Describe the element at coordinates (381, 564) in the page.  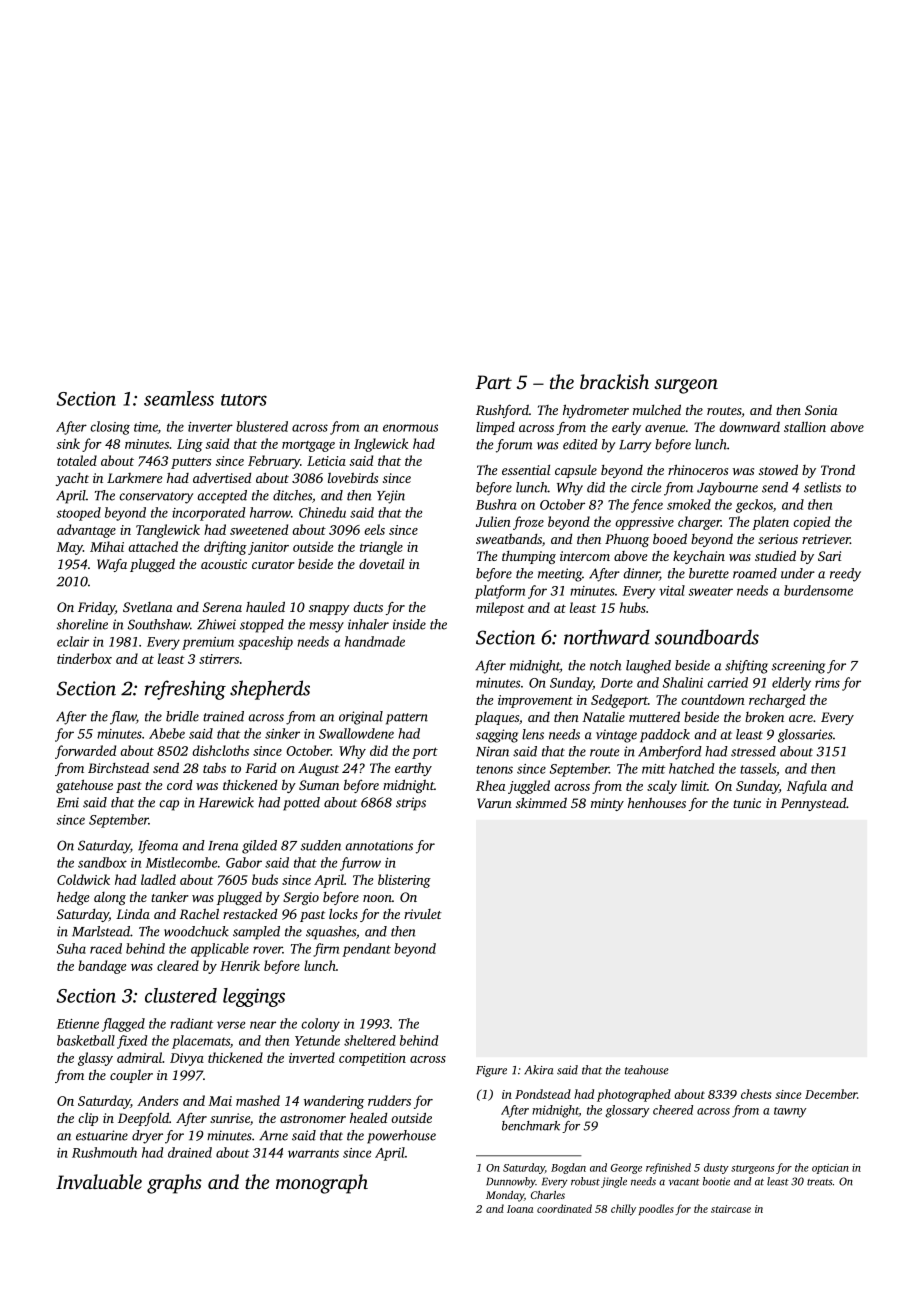
I see `dovetail` at that location.
